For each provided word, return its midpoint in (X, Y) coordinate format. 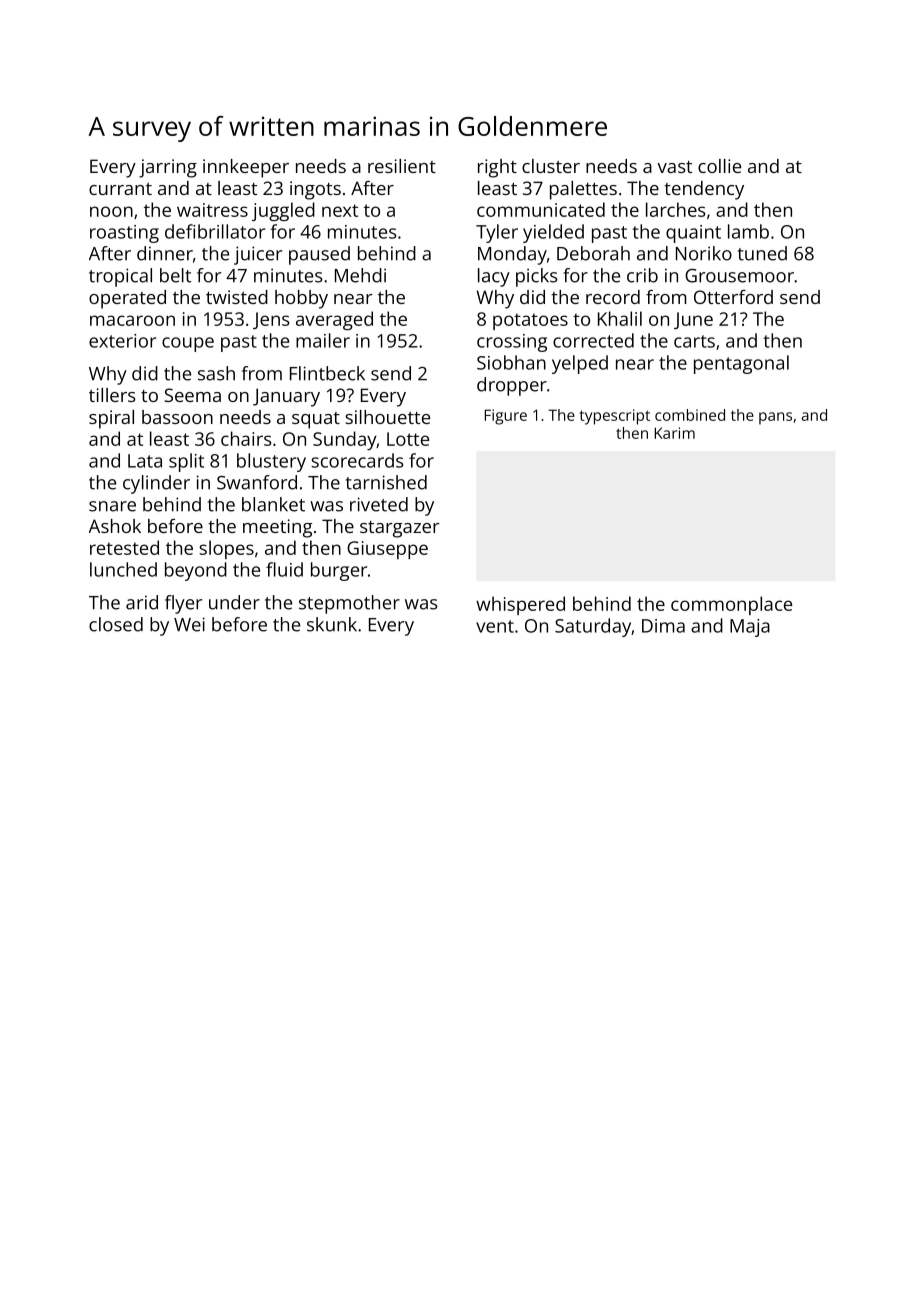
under (234, 602)
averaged (334, 320)
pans (775, 418)
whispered (520, 605)
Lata (145, 461)
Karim (675, 433)
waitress (212, 210)
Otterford (733, 297)
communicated (541, 209)
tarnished (386, 482)
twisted (237, 297)
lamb (748, 231)
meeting (277, 528)
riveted (379, 504)
